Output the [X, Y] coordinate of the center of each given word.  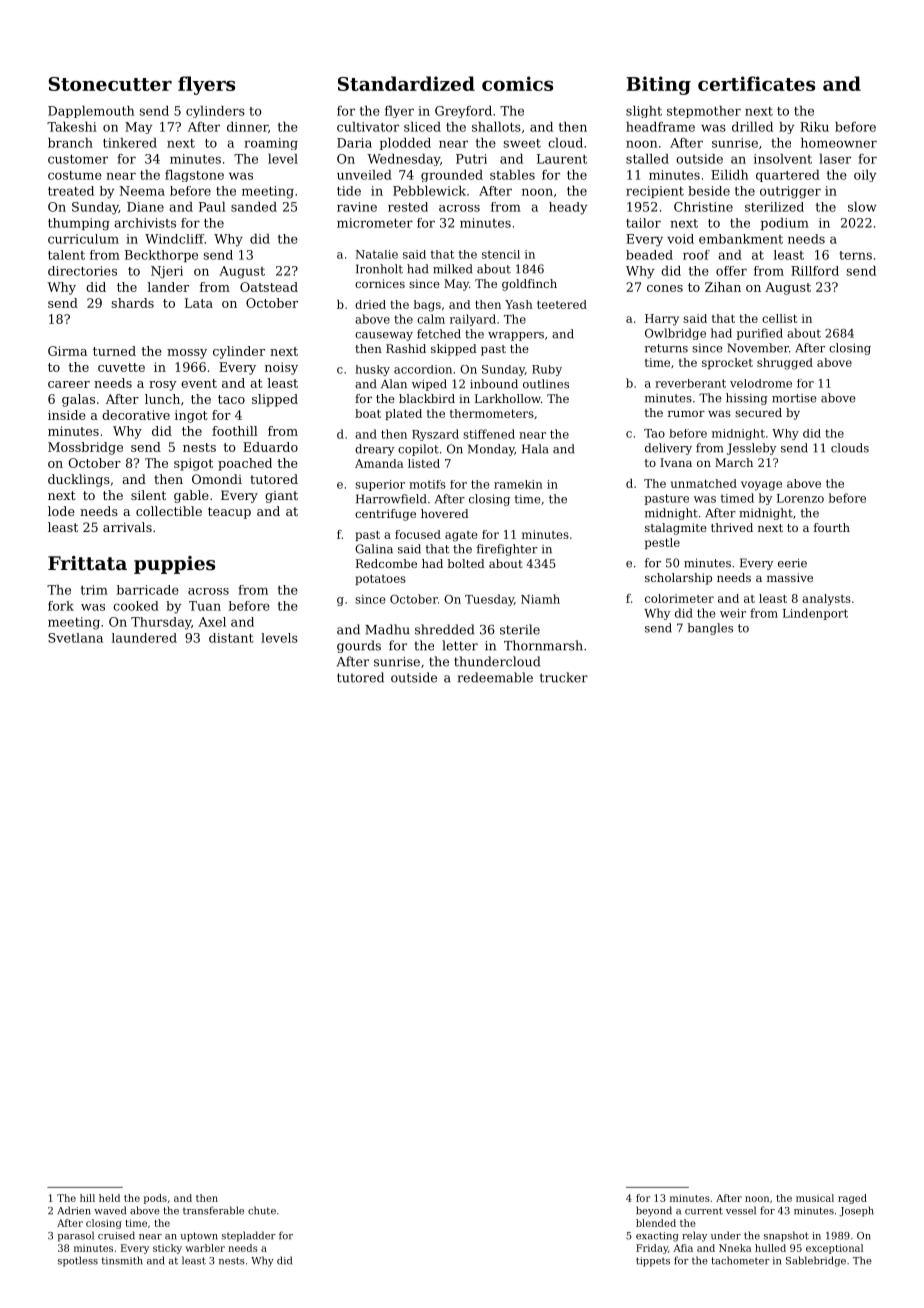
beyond [654, 1211]
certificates [756, 83]
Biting [658, 85]
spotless [78, 1261]
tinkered [130, 143]
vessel [741, 1210]
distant [231, 638]
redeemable [495, 677]
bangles [710, 629]
